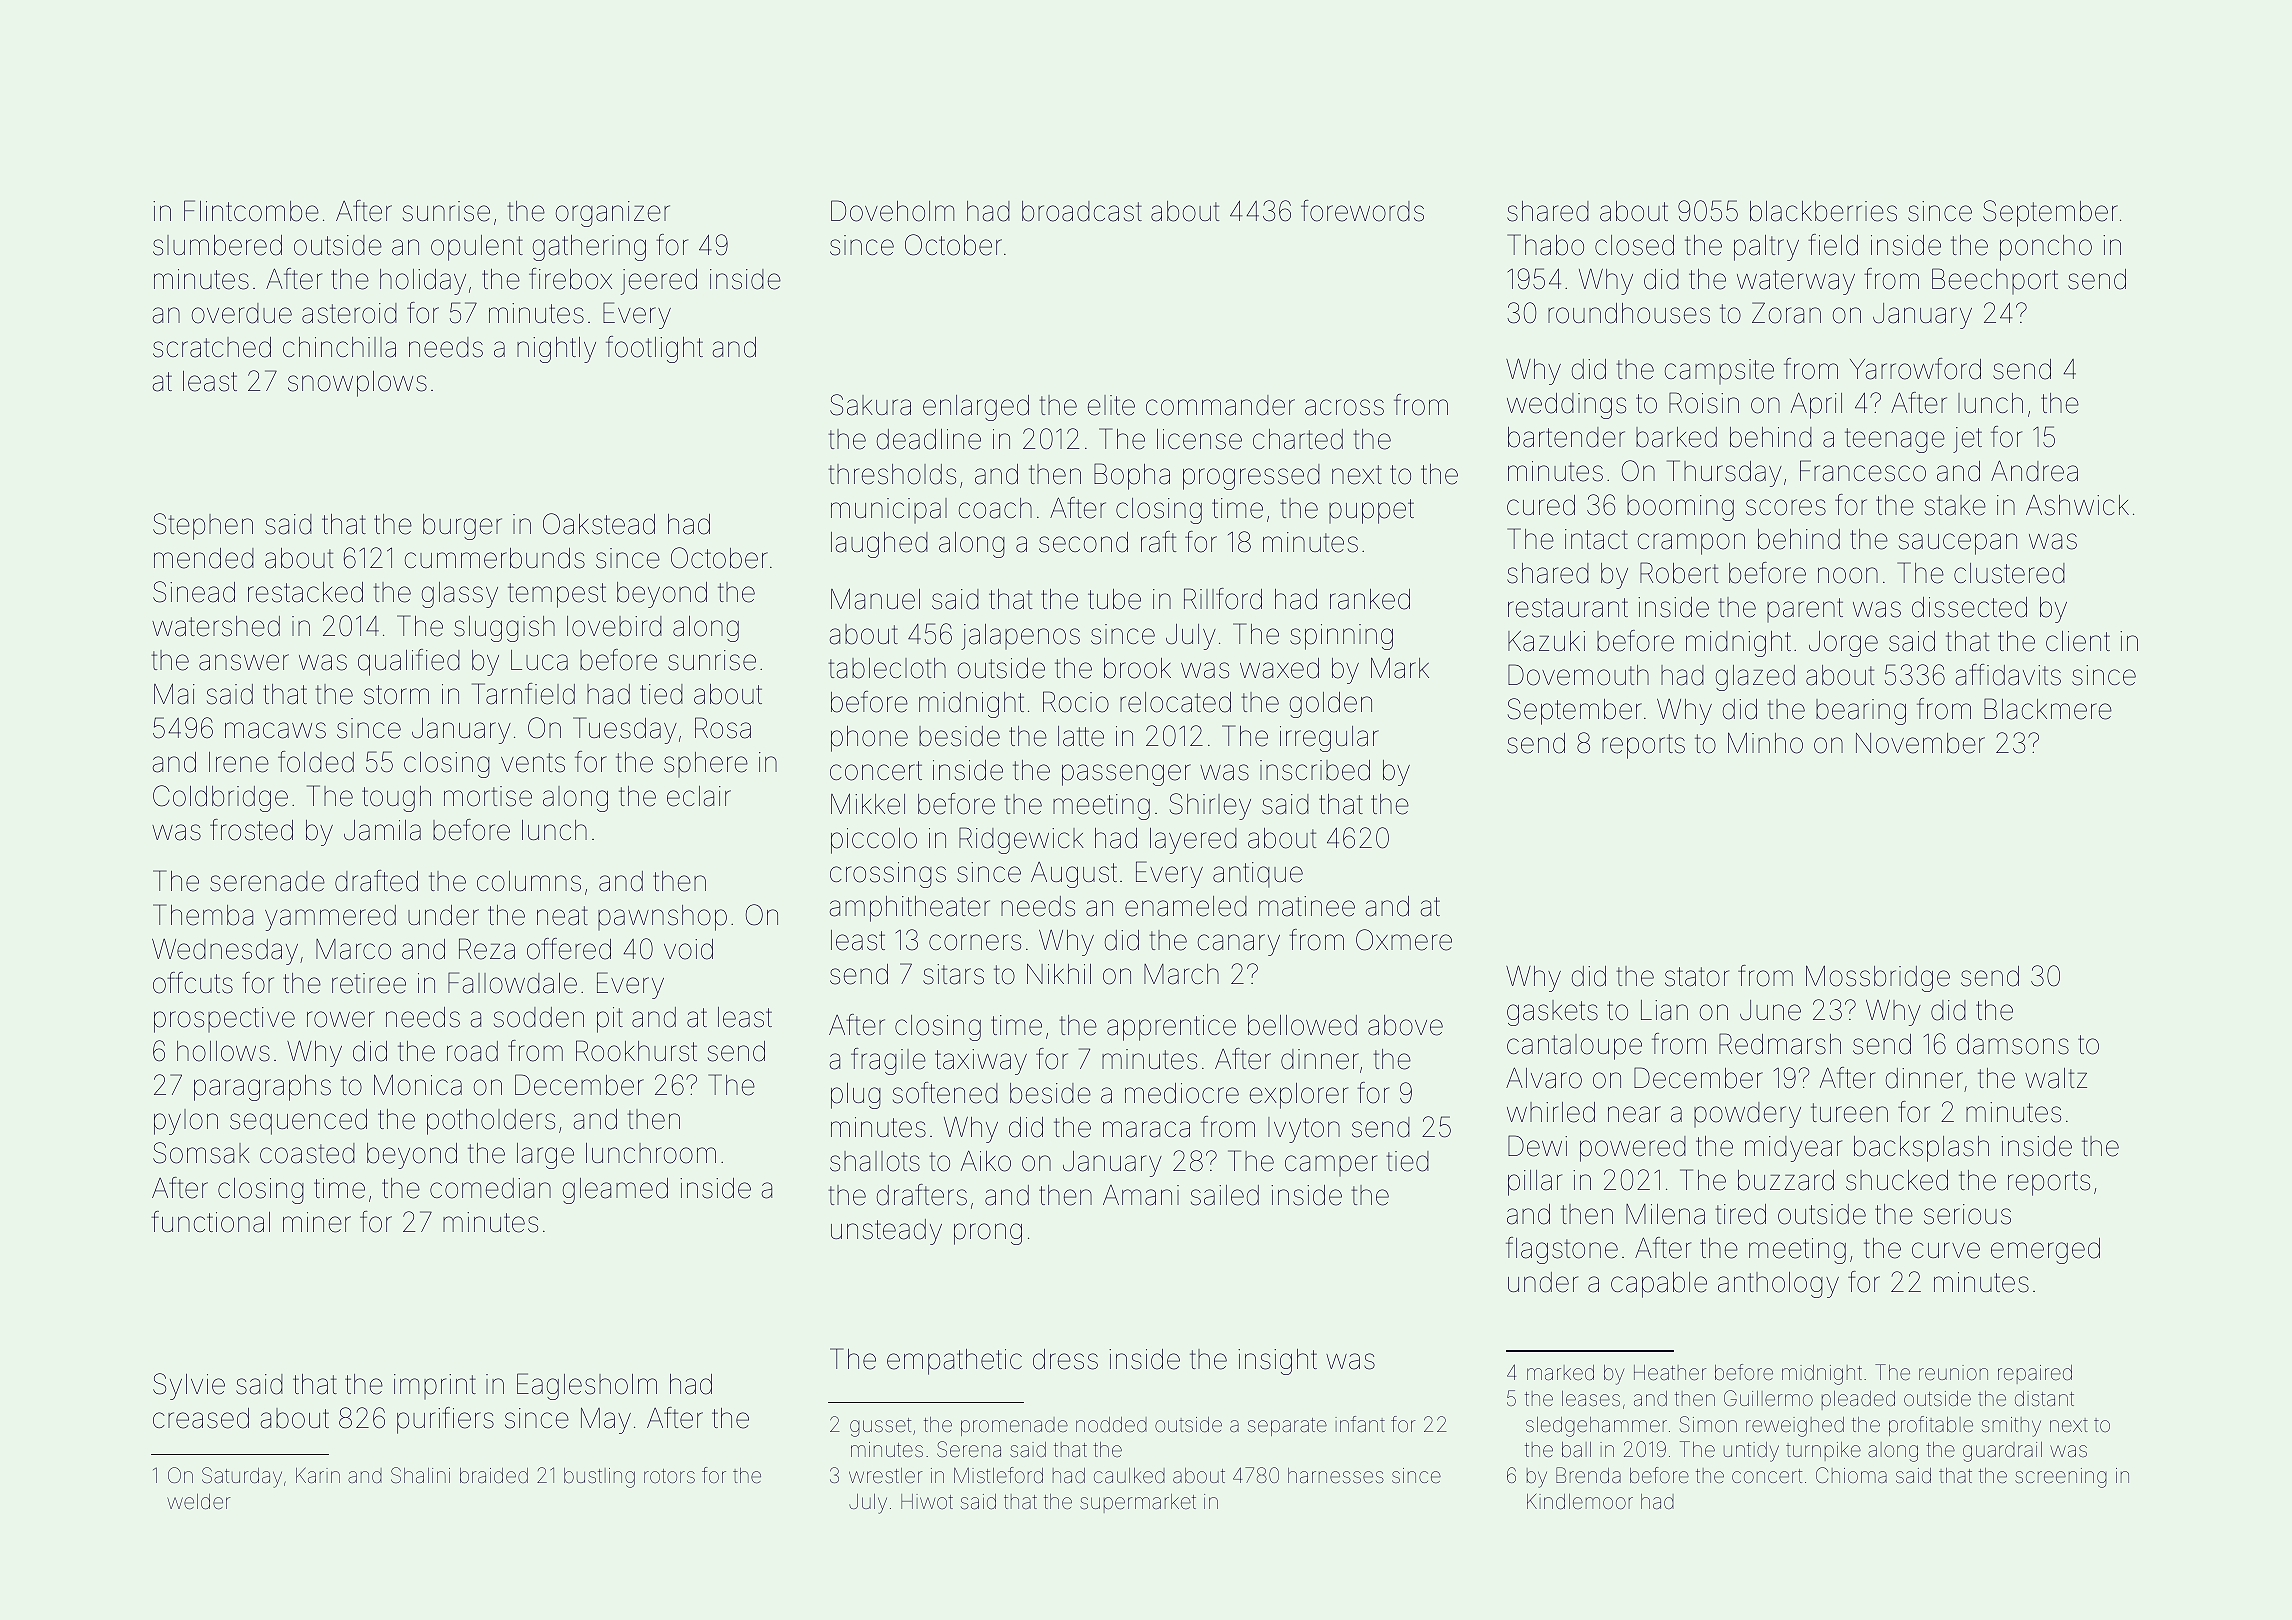 This screenshot has height=1620, width=2292. I want to click on Eaglesholm, so click(587, 1386).
